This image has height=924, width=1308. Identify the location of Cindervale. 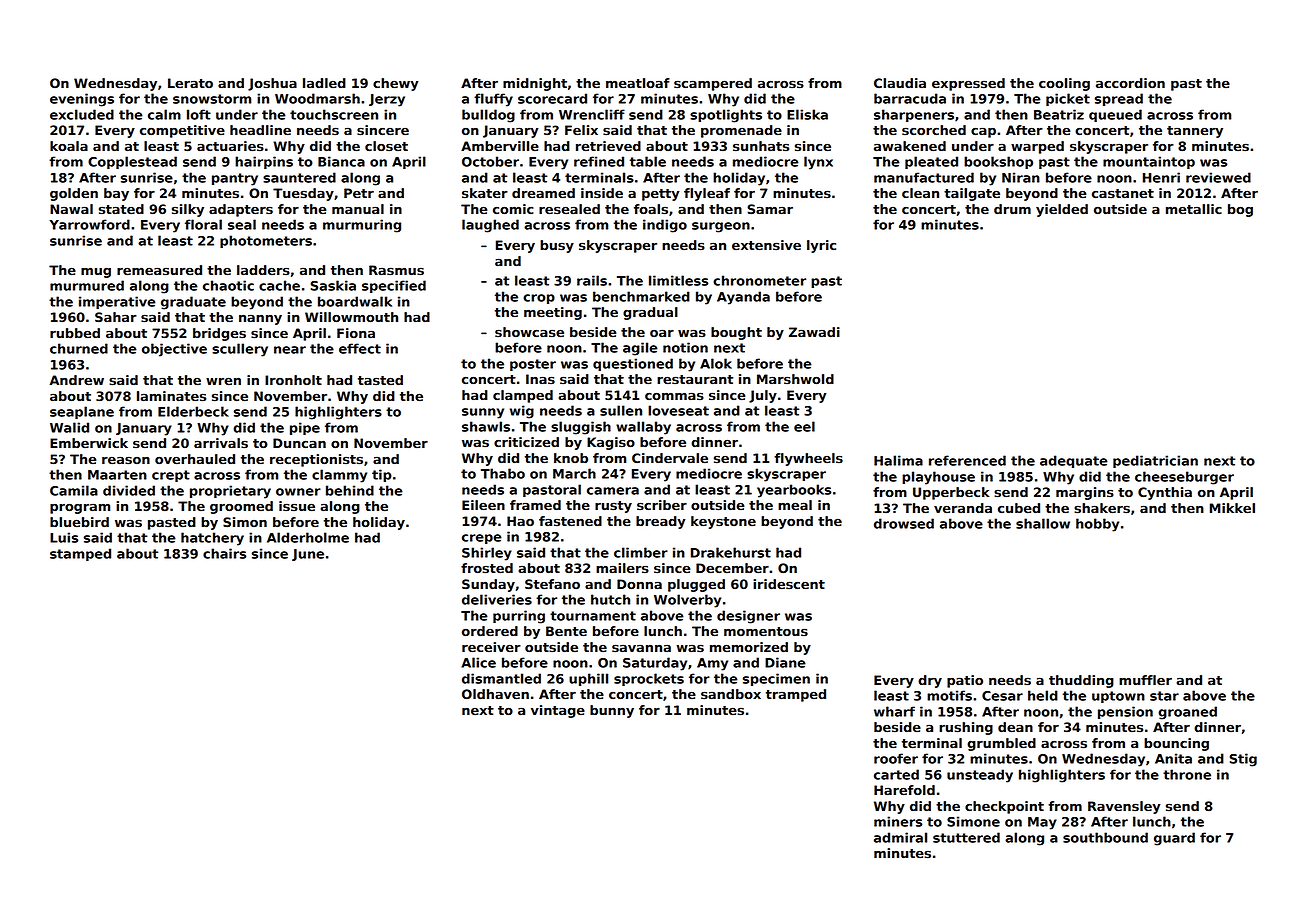
(670, 458).
